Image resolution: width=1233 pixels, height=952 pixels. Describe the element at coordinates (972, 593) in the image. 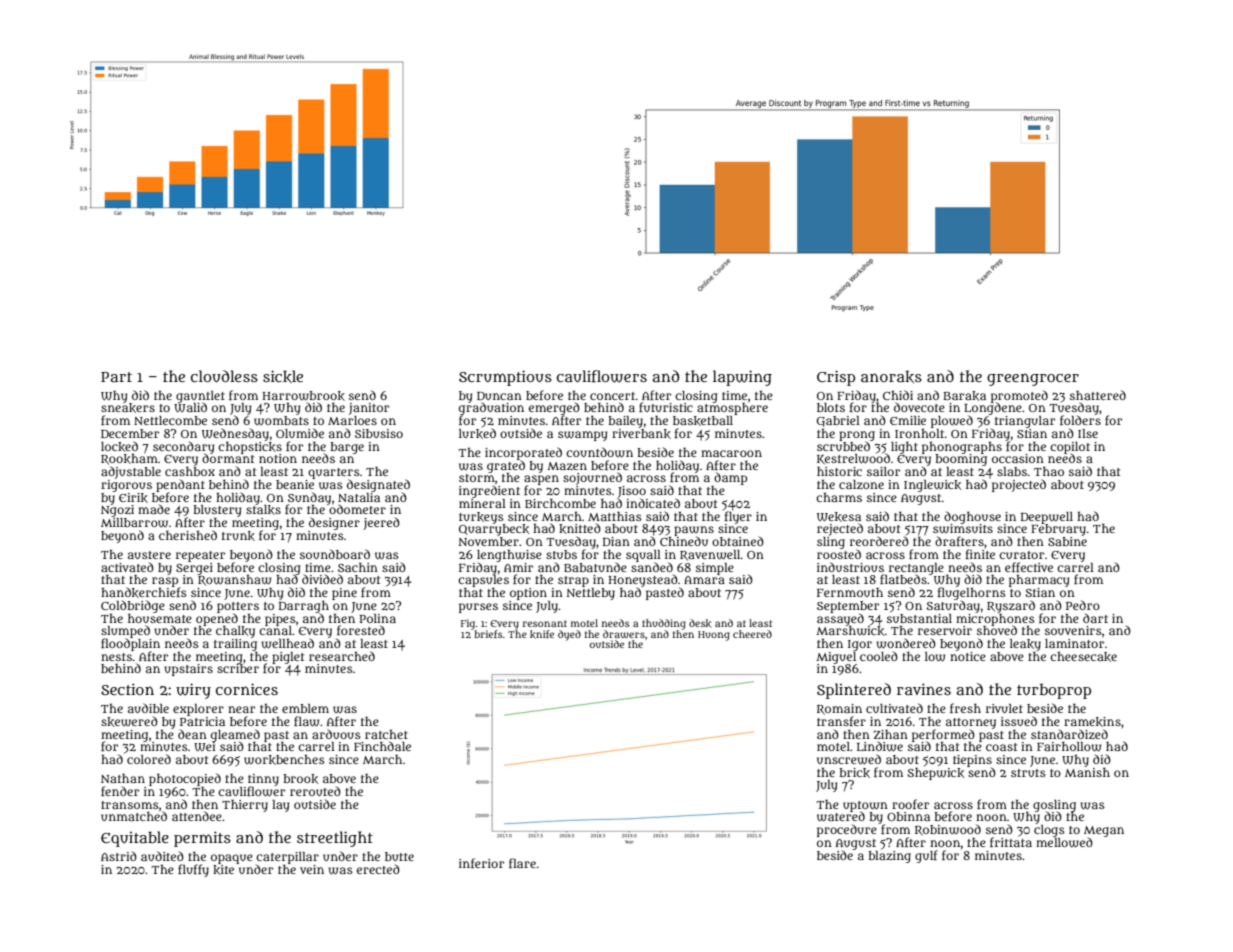

I see `flugelhorns` at that location.
